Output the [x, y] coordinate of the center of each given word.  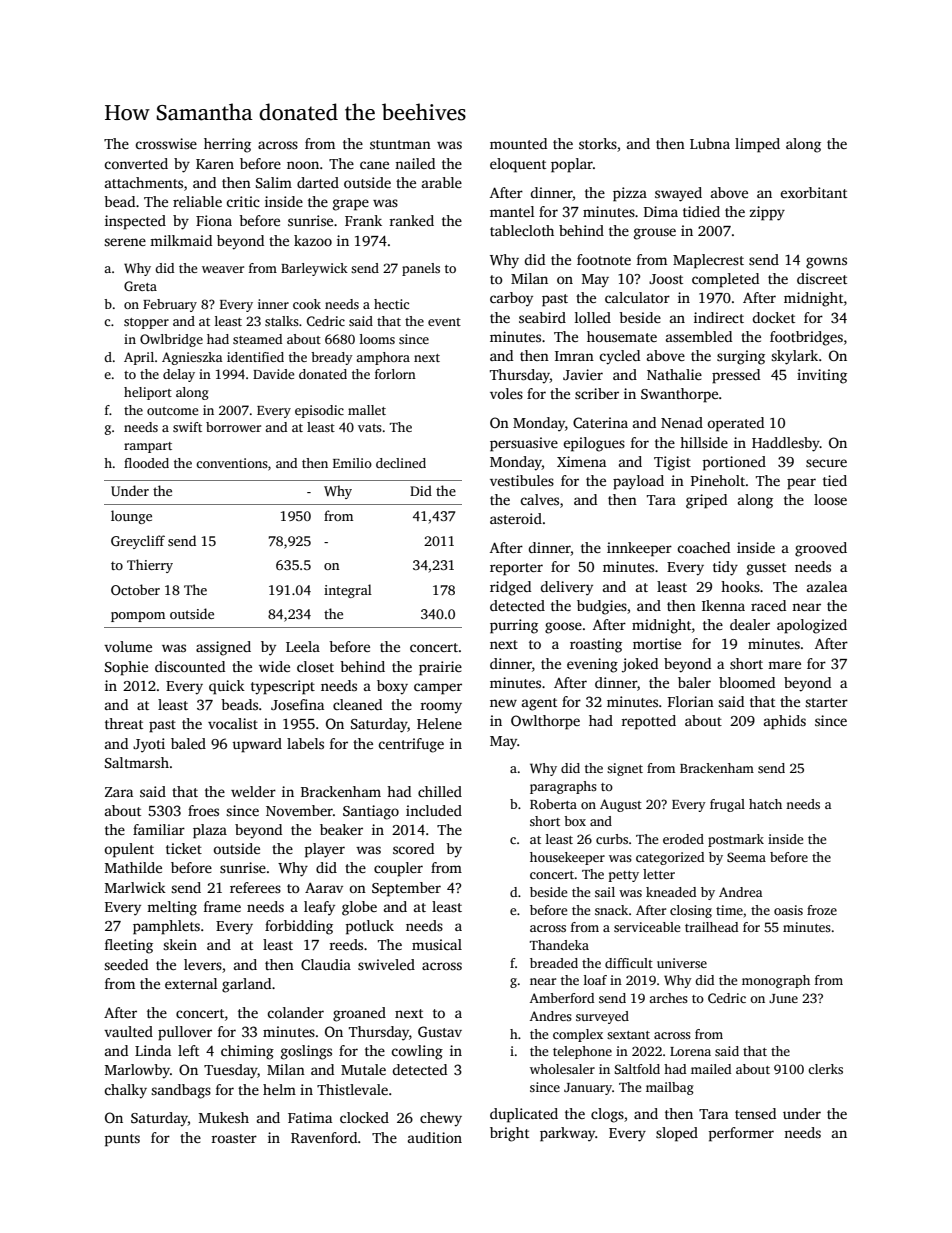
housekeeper [567, 858]
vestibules [522, 480]
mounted [518, 143]
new [503, 703]
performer [741, 1134]
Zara [119, 792]
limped [757, 145]
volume [128, 646]
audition [435, 1137]
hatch [765, 804]
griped [706, 501]
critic [243, 201]
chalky [125, 1091]
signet [625, 769]
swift [187, 427]
